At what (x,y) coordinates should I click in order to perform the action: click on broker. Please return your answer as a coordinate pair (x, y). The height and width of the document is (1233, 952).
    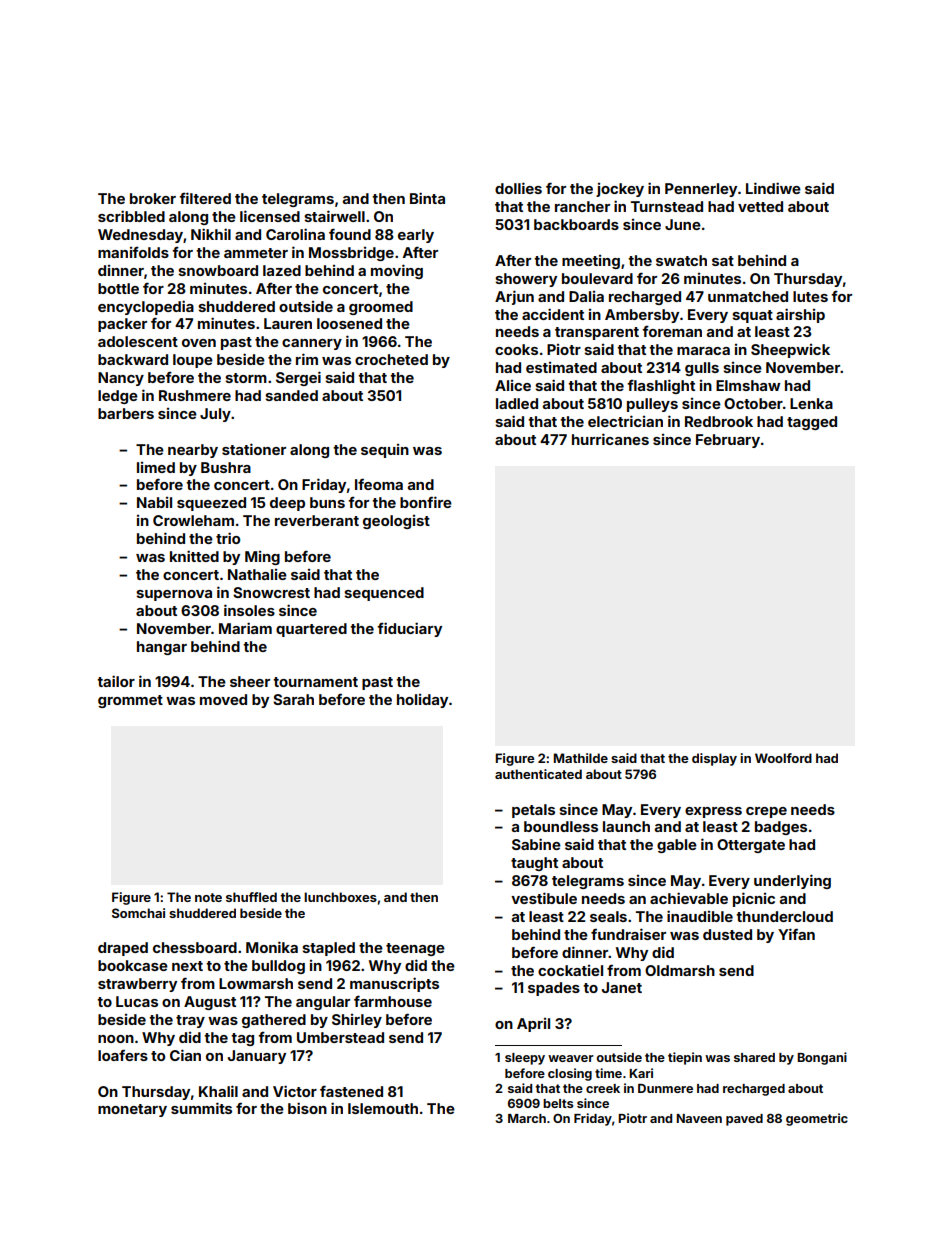
    Looking at the image, I should click on (153, 198).
